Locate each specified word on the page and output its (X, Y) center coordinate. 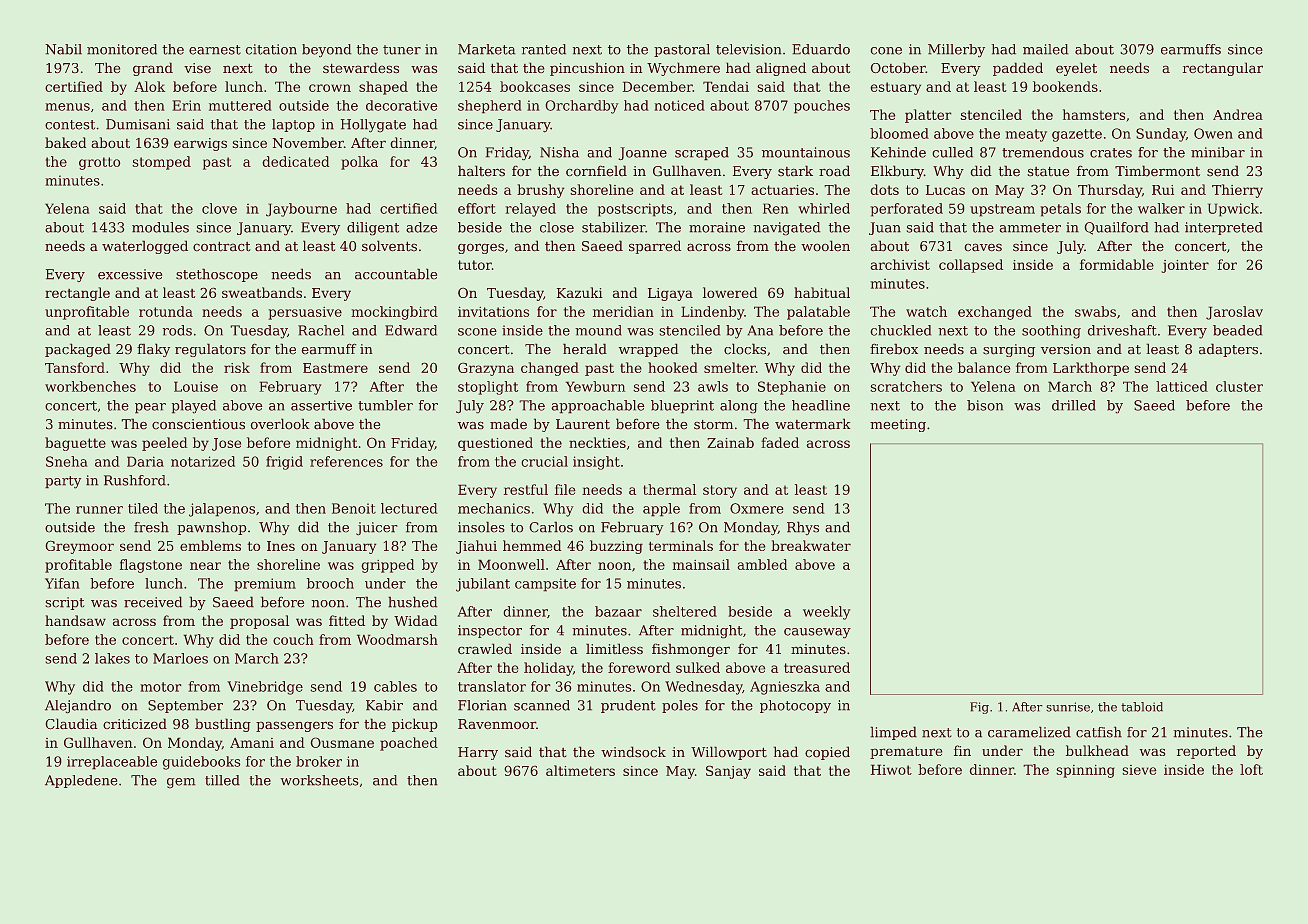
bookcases (535, 86)
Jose (226, 444)
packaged (78, 350)
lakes (112, 658)
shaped (383, 88)
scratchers (906, 386)
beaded (1237, 330)
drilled (1073, 405)
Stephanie (792, 388)
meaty (1026, 135)
